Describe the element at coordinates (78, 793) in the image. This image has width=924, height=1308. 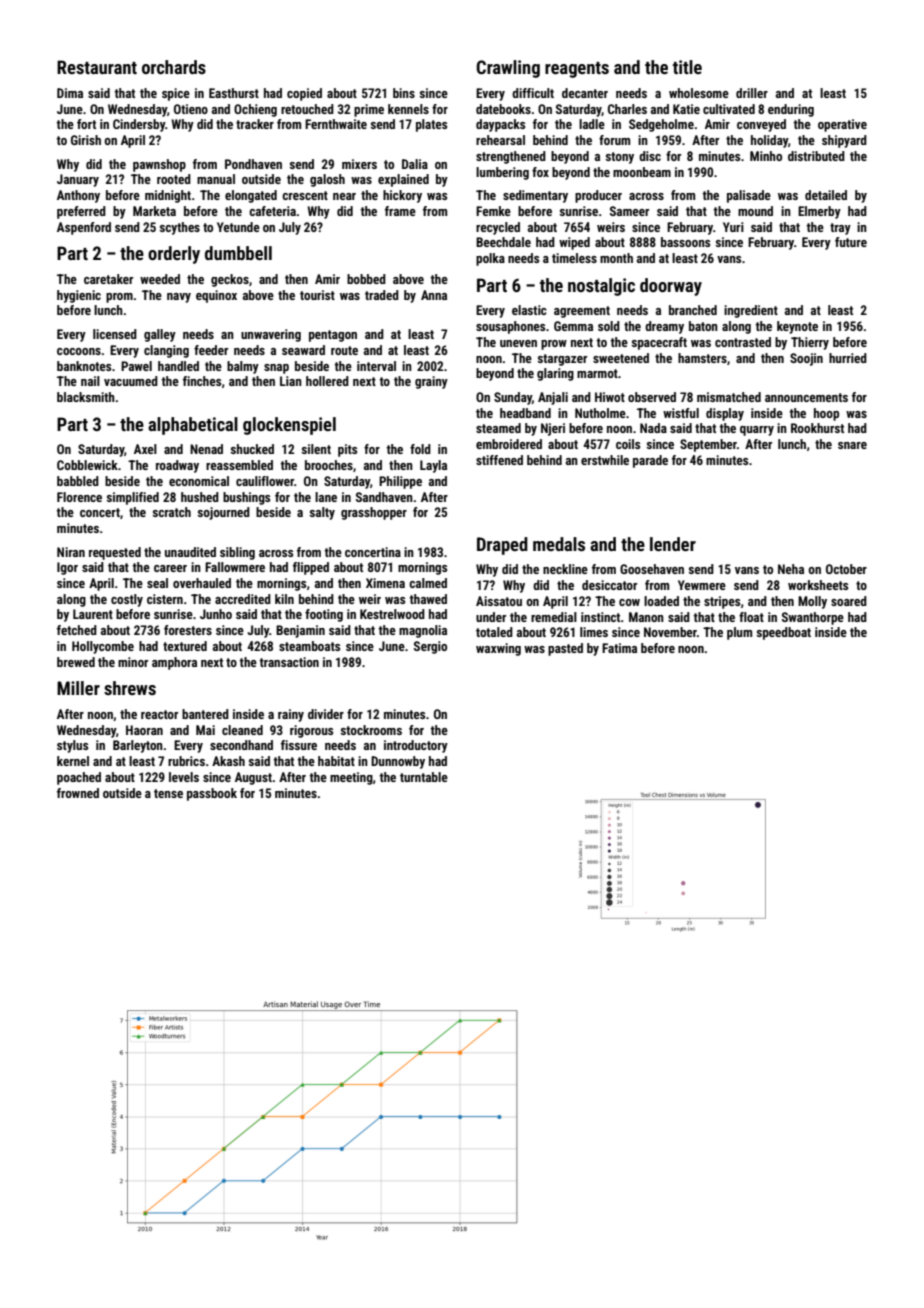
I see `frowned` at that location.
